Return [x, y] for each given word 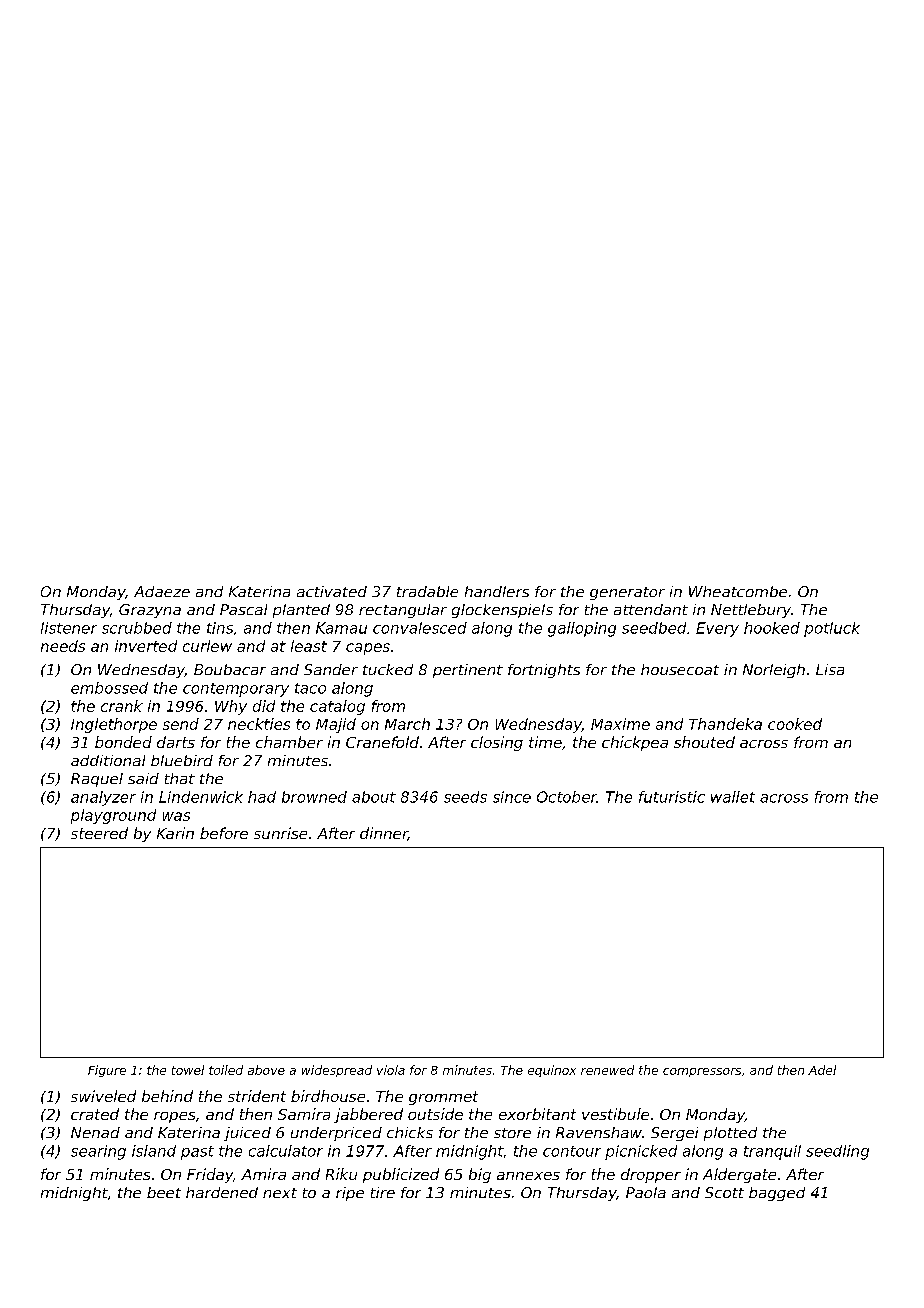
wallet [733, 797]
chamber [289, 742]
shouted [704, 742]
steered [99, 833]
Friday [210, 1175]
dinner [384, 834]
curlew [207, 646]
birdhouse [328, 1096]
